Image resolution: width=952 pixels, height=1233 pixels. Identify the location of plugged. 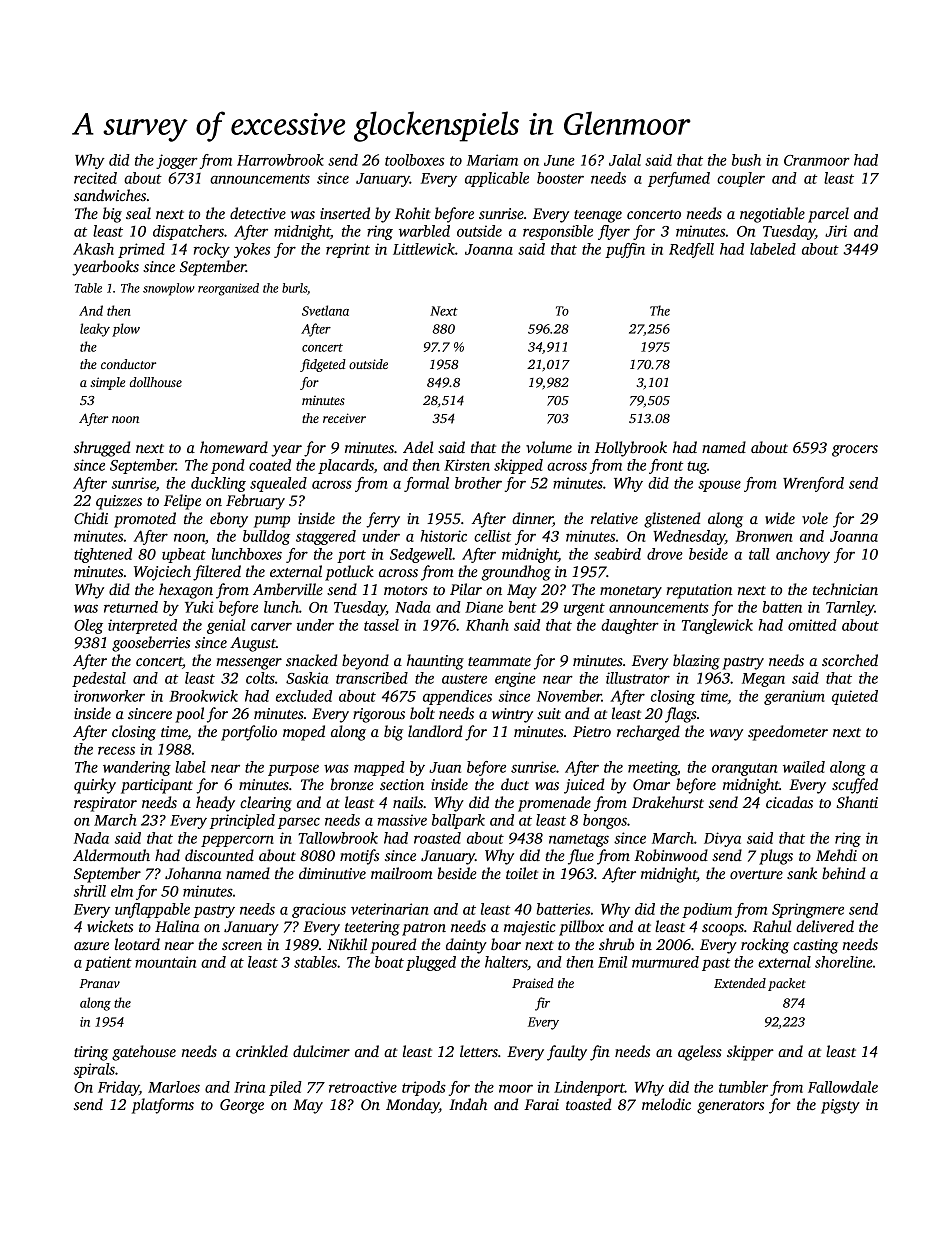
(431, 963).
